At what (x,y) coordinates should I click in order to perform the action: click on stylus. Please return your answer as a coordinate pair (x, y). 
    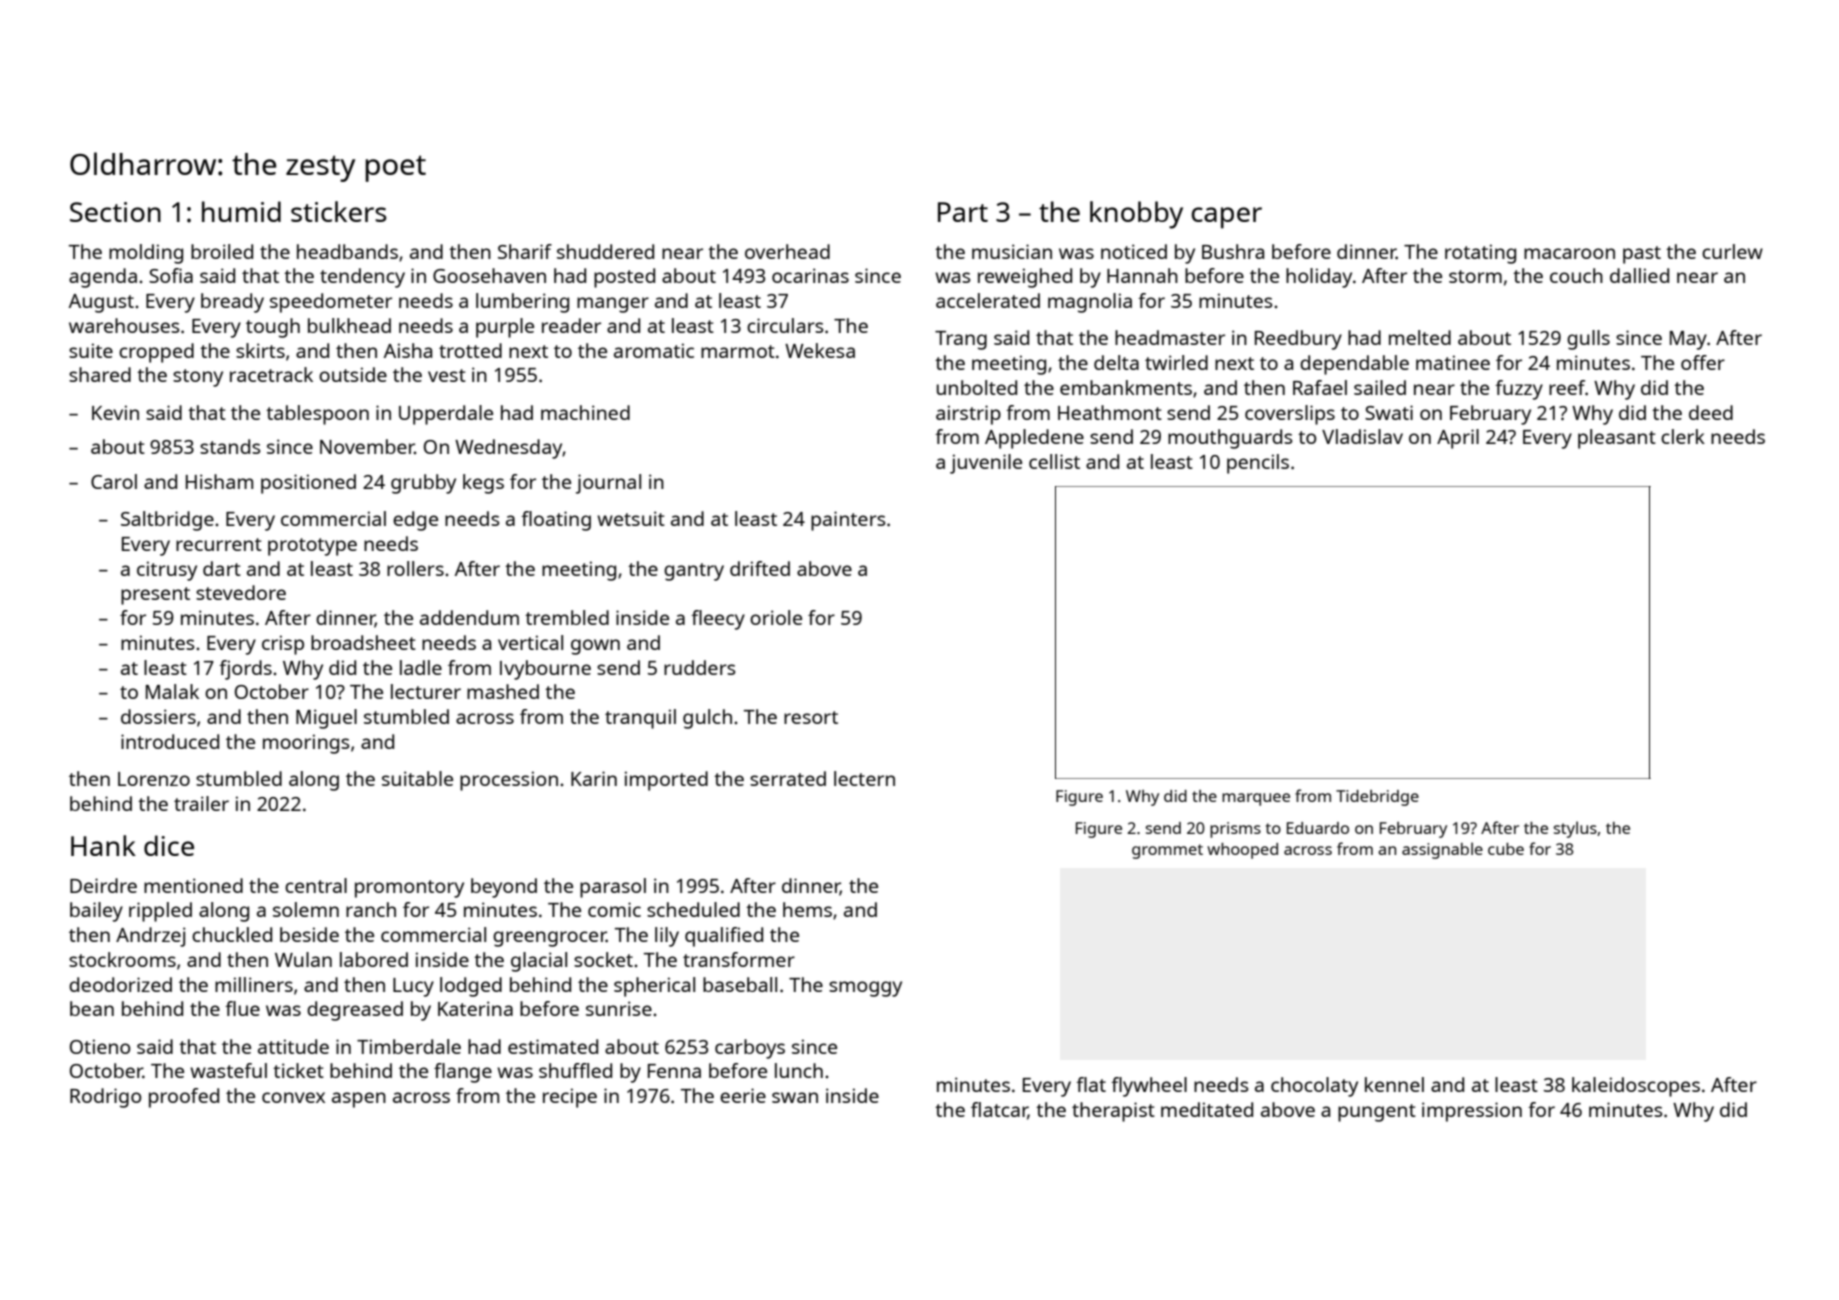
    Looking at the image, I should click on (1575, 829).
